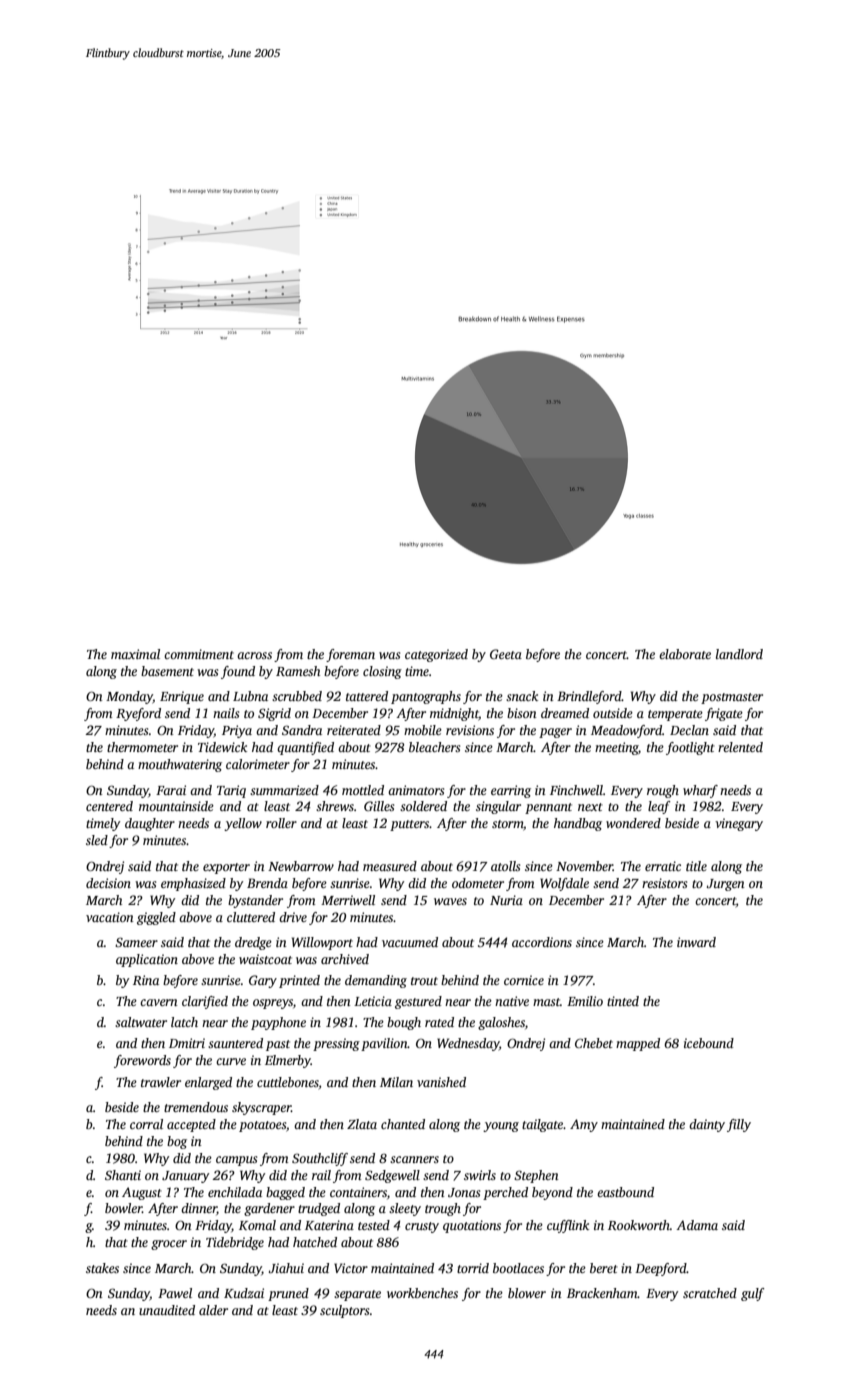  What do you see at coordinates (138, 714) in the screenshot?
I see `Ryeford` at bounding box center [138, 714].
